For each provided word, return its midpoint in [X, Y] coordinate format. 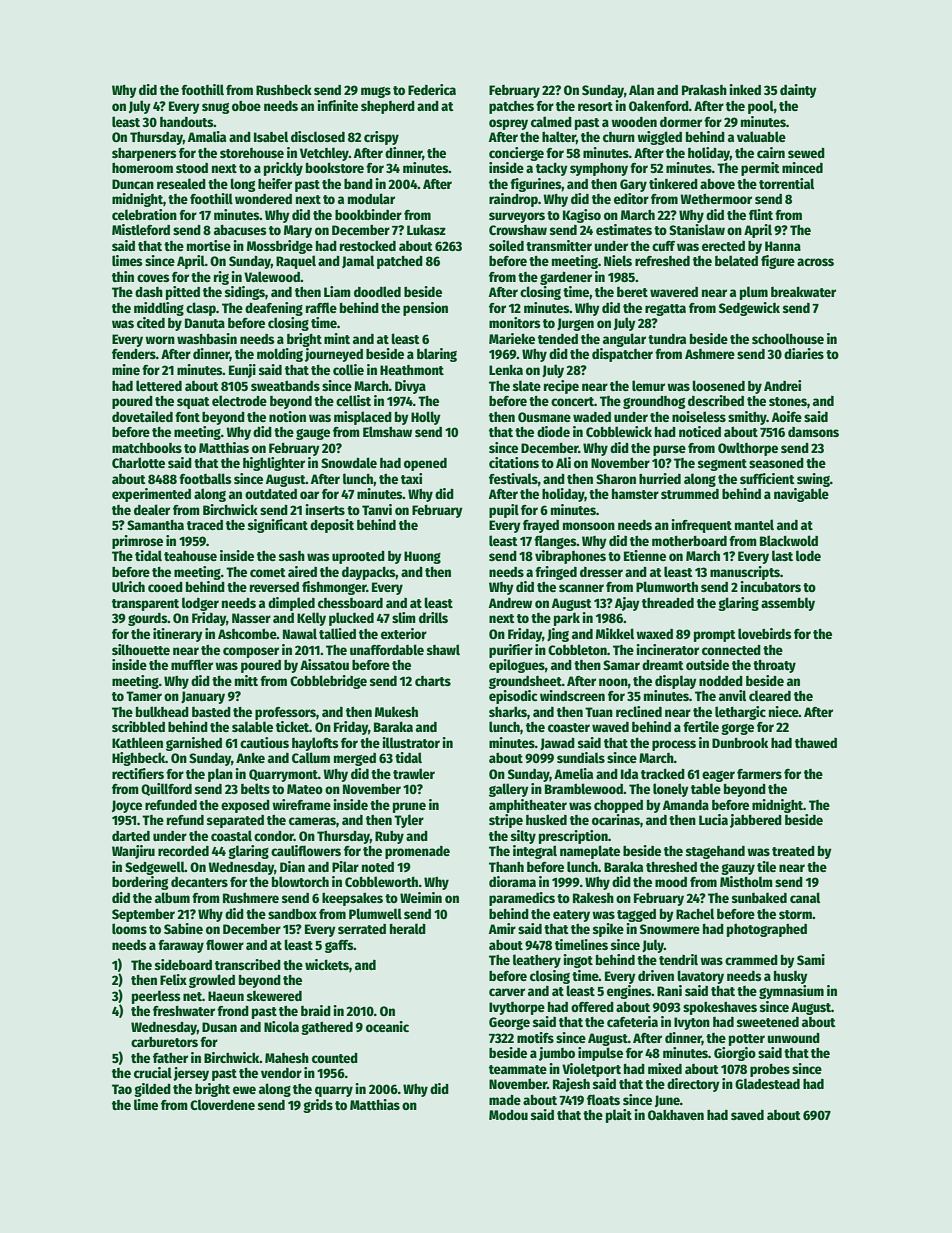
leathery [537, 961]
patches [511, 107]
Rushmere [251, 898]
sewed [806, 153]
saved [747, 1115]
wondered [263, 199]
